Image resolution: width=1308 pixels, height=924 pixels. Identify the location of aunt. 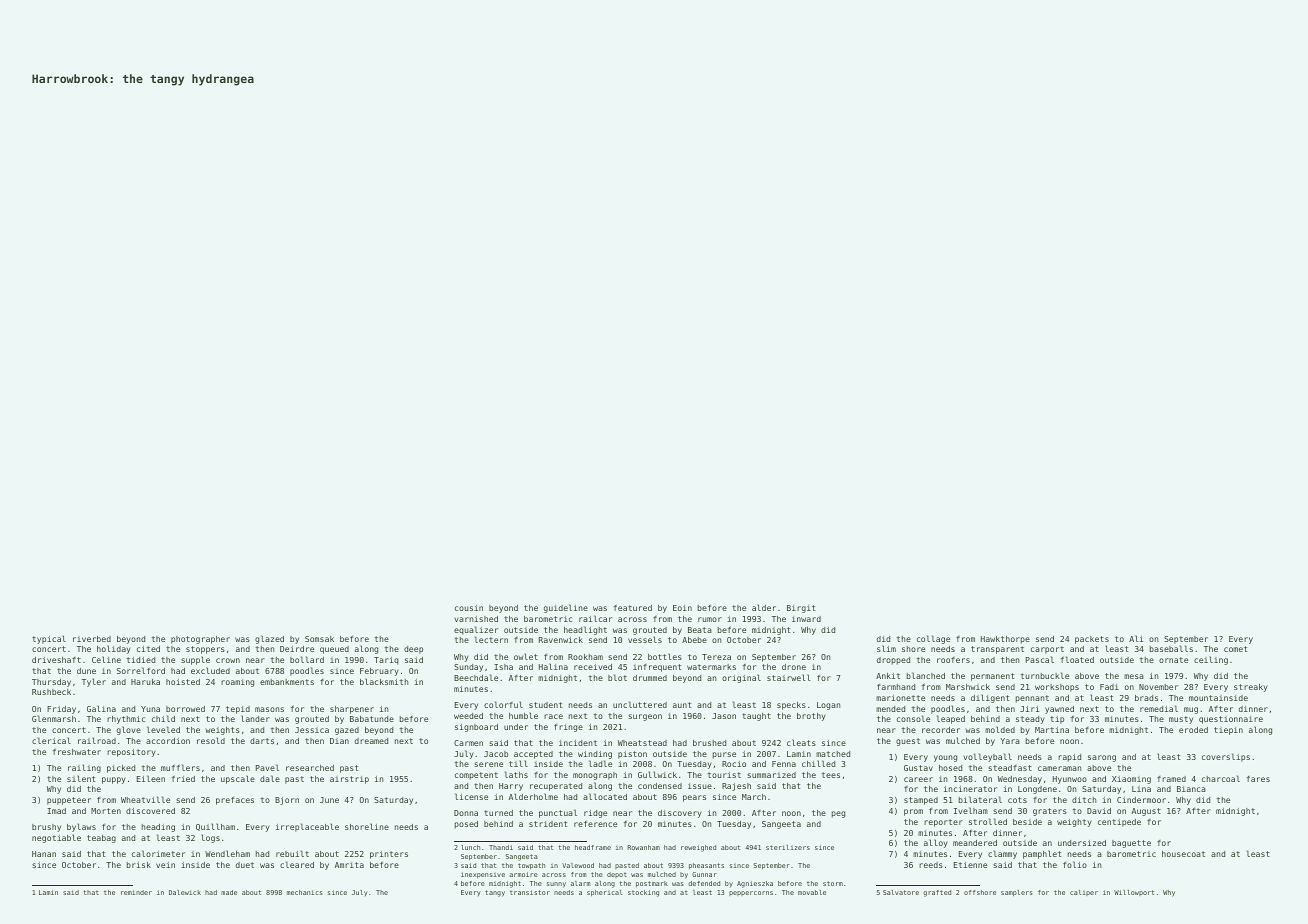
(682, 705).
